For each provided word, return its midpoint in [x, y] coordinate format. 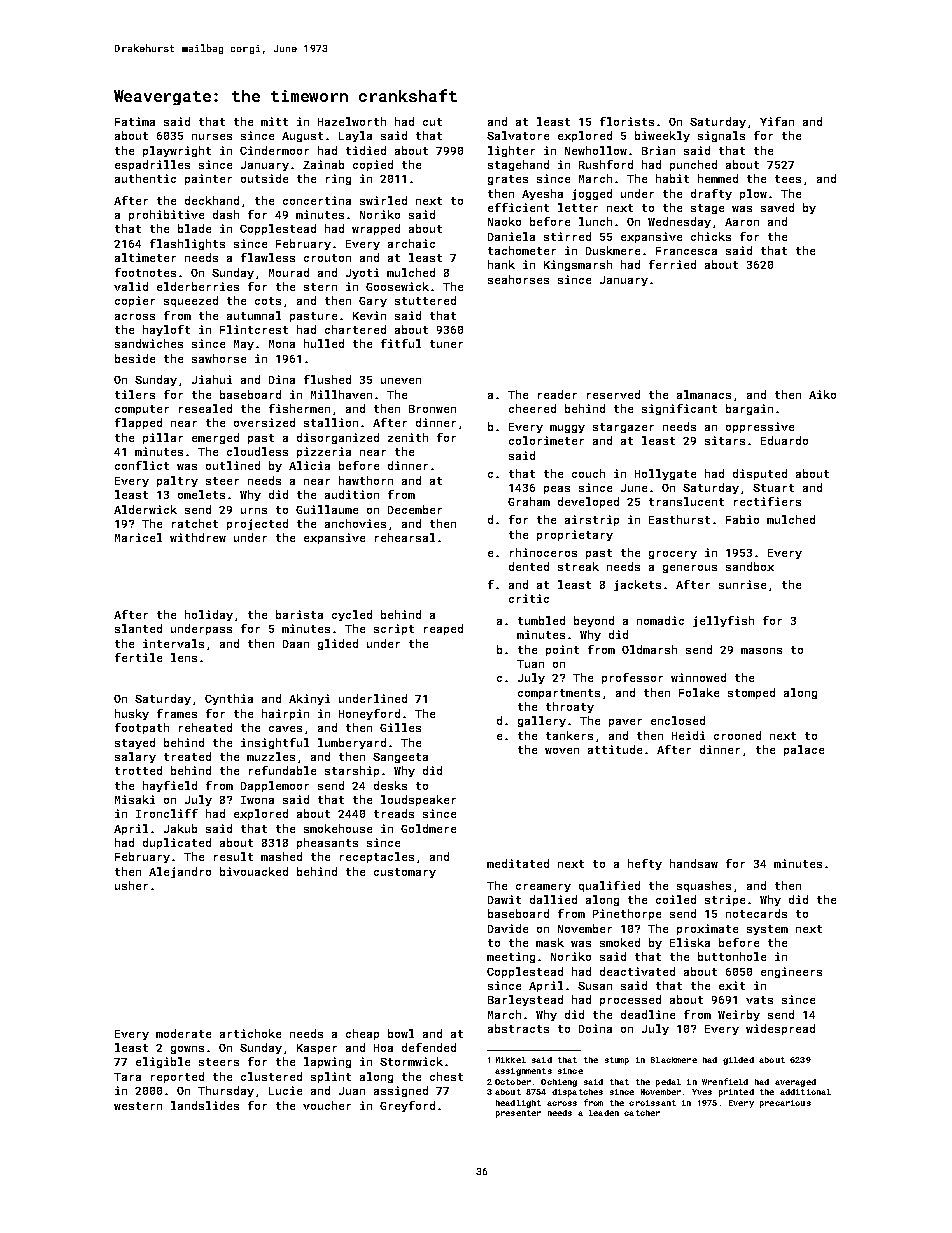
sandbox [750, 566]
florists [627, 121]
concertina [317, 200]
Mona [282, 344]
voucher [327, 1105]
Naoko [504, 221]
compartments [559, 694]
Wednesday [679, 222]
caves [285, 729]
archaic [411, 243]
